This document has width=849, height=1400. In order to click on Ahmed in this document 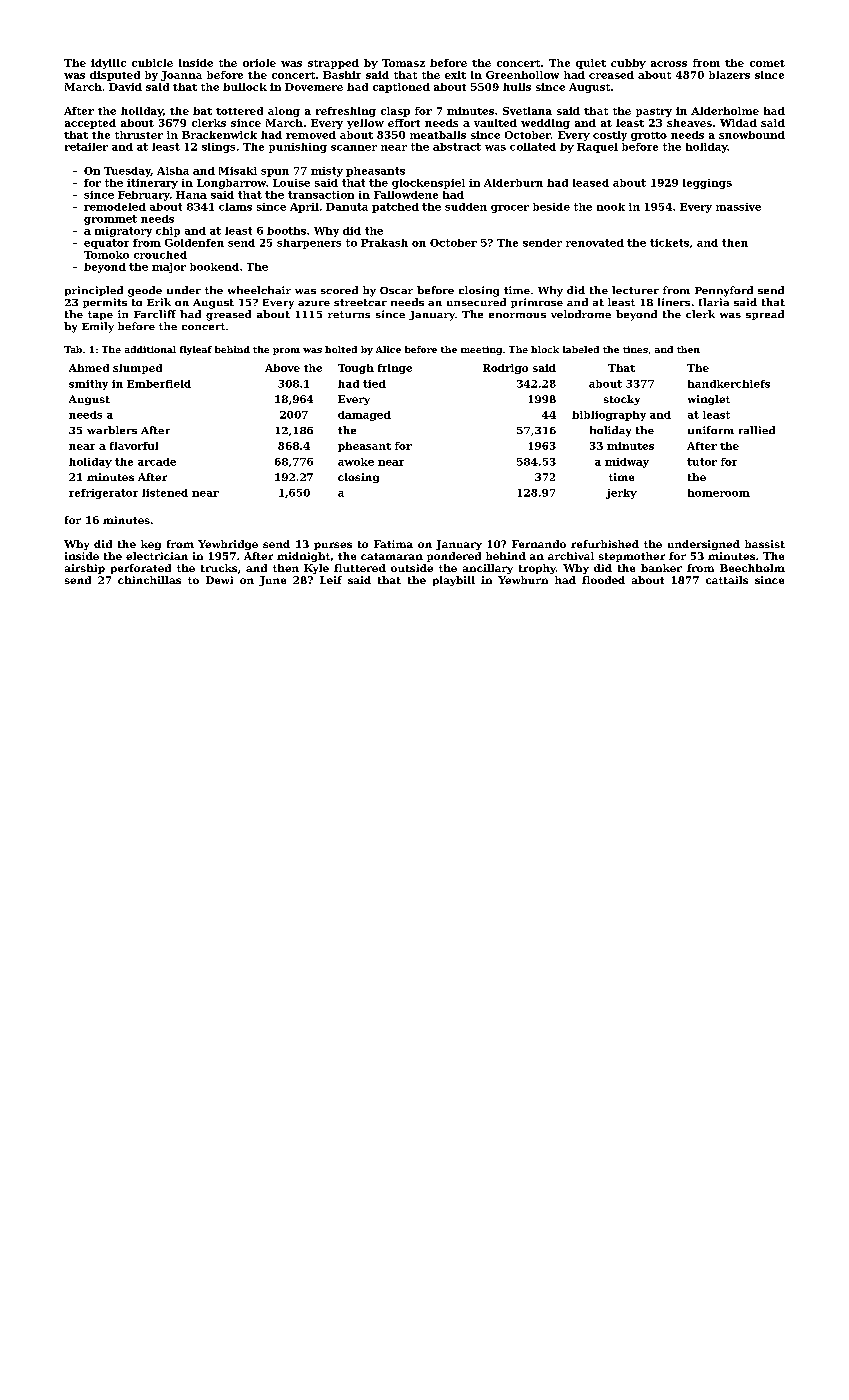, I will do `click(89, 368)`.
